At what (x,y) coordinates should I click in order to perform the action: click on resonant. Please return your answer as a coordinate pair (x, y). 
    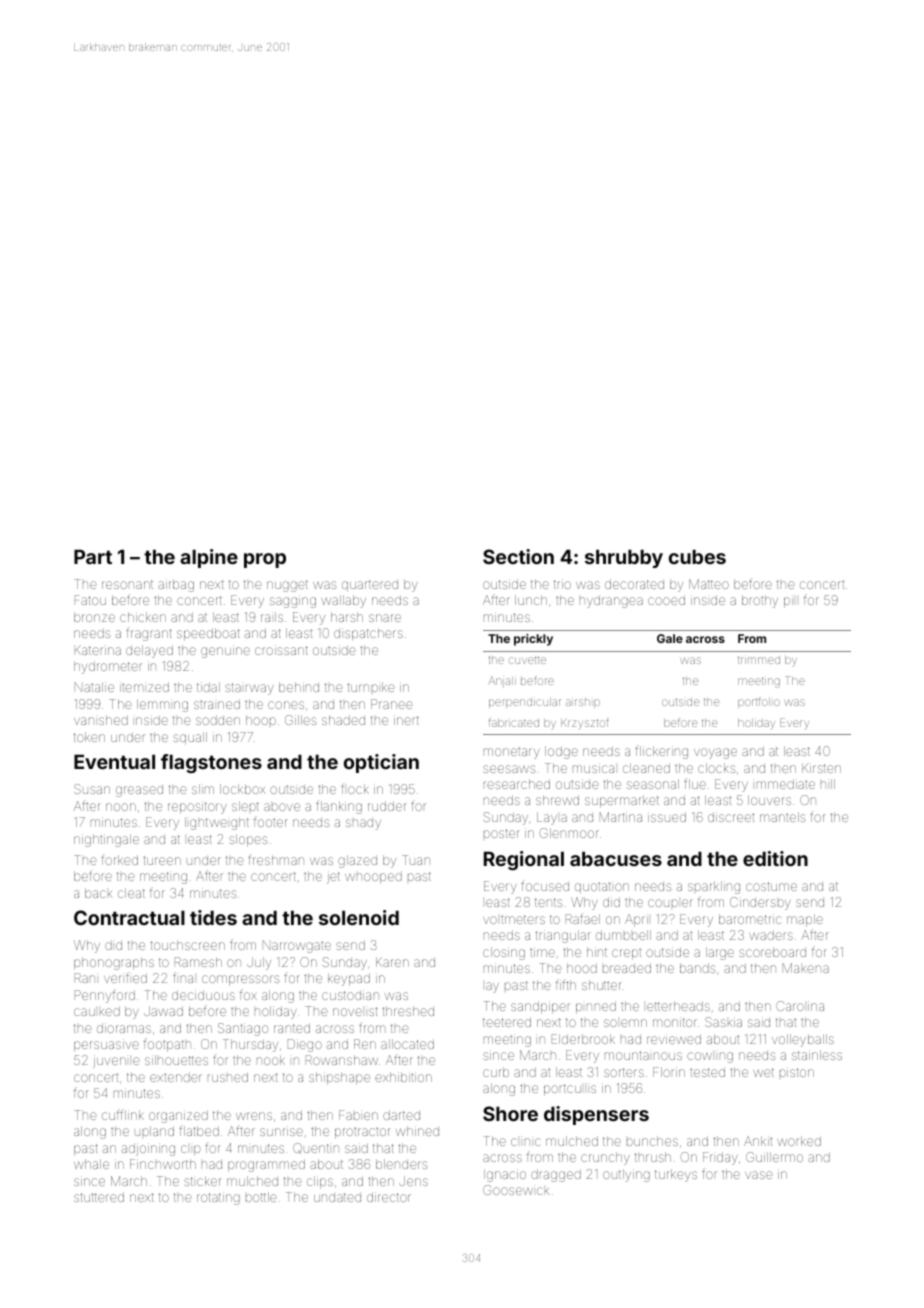
    Looking at the image, I should click on (127, 584).
